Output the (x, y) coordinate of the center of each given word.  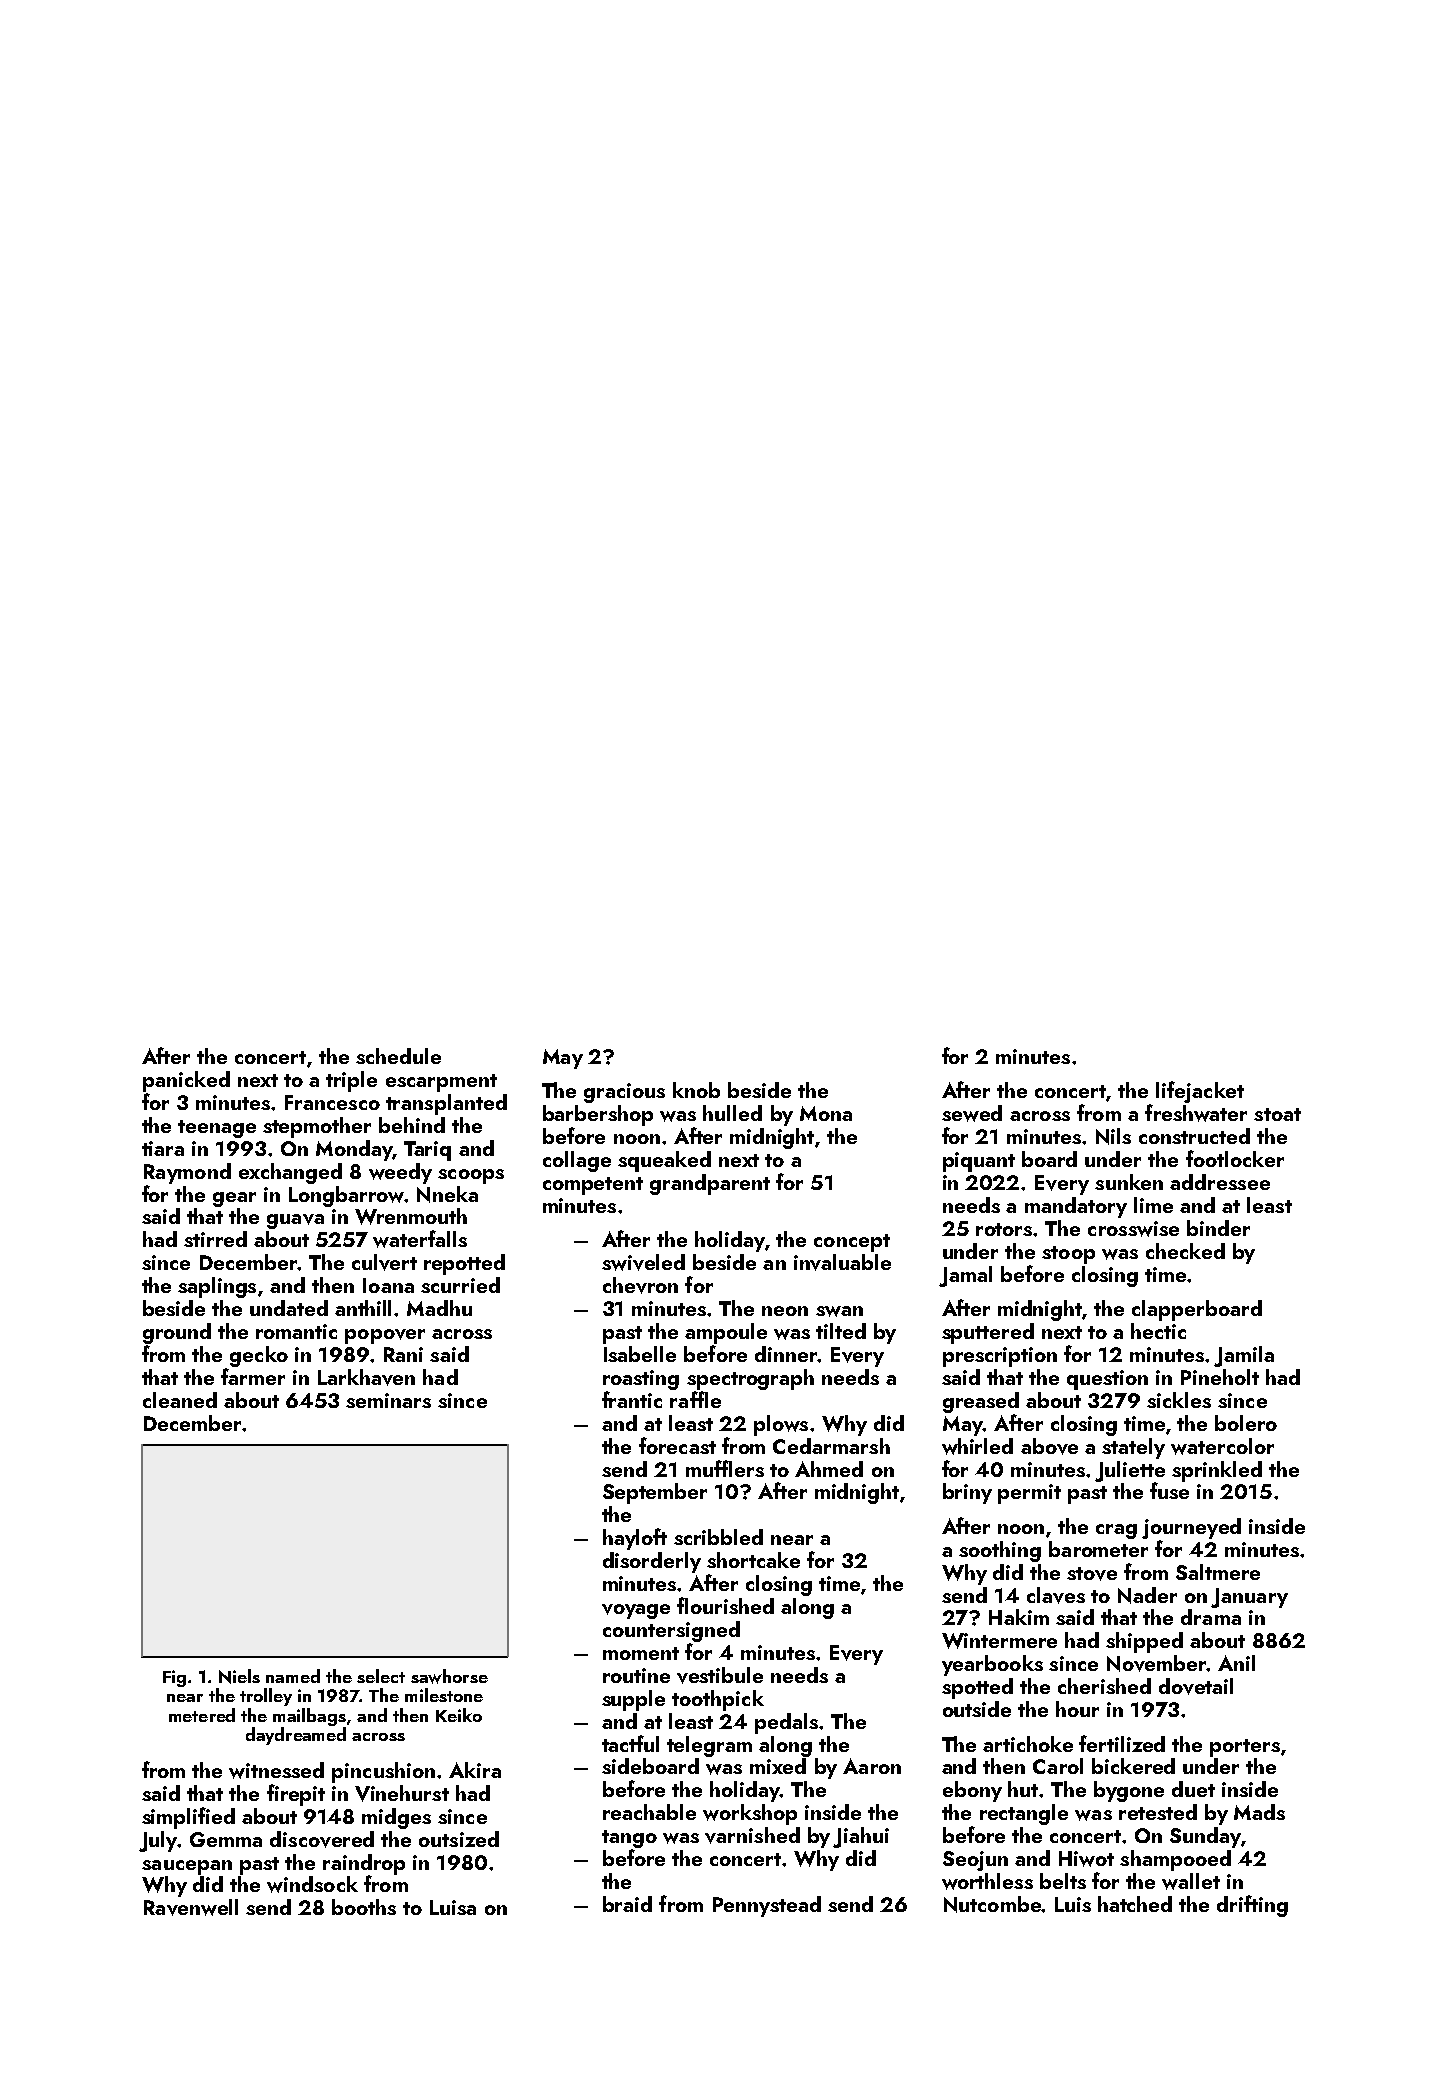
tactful (630, 1743)
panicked (186, 1081)
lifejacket (1200, 1092)
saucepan (187, 1867)
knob (696, 1090)
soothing (1000, 1551)
